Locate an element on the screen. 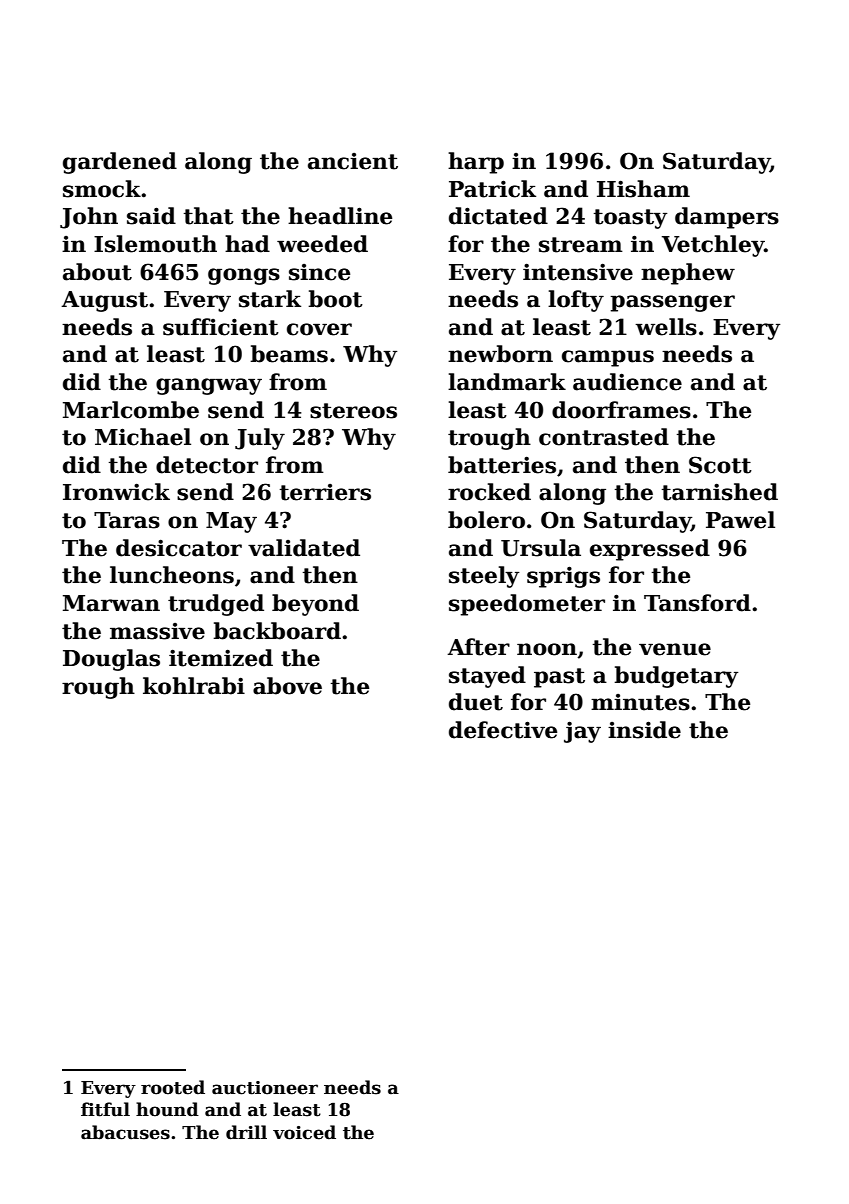 This screenshot has height=1204, width=849. rocked is located at coordinates (489, 492).
